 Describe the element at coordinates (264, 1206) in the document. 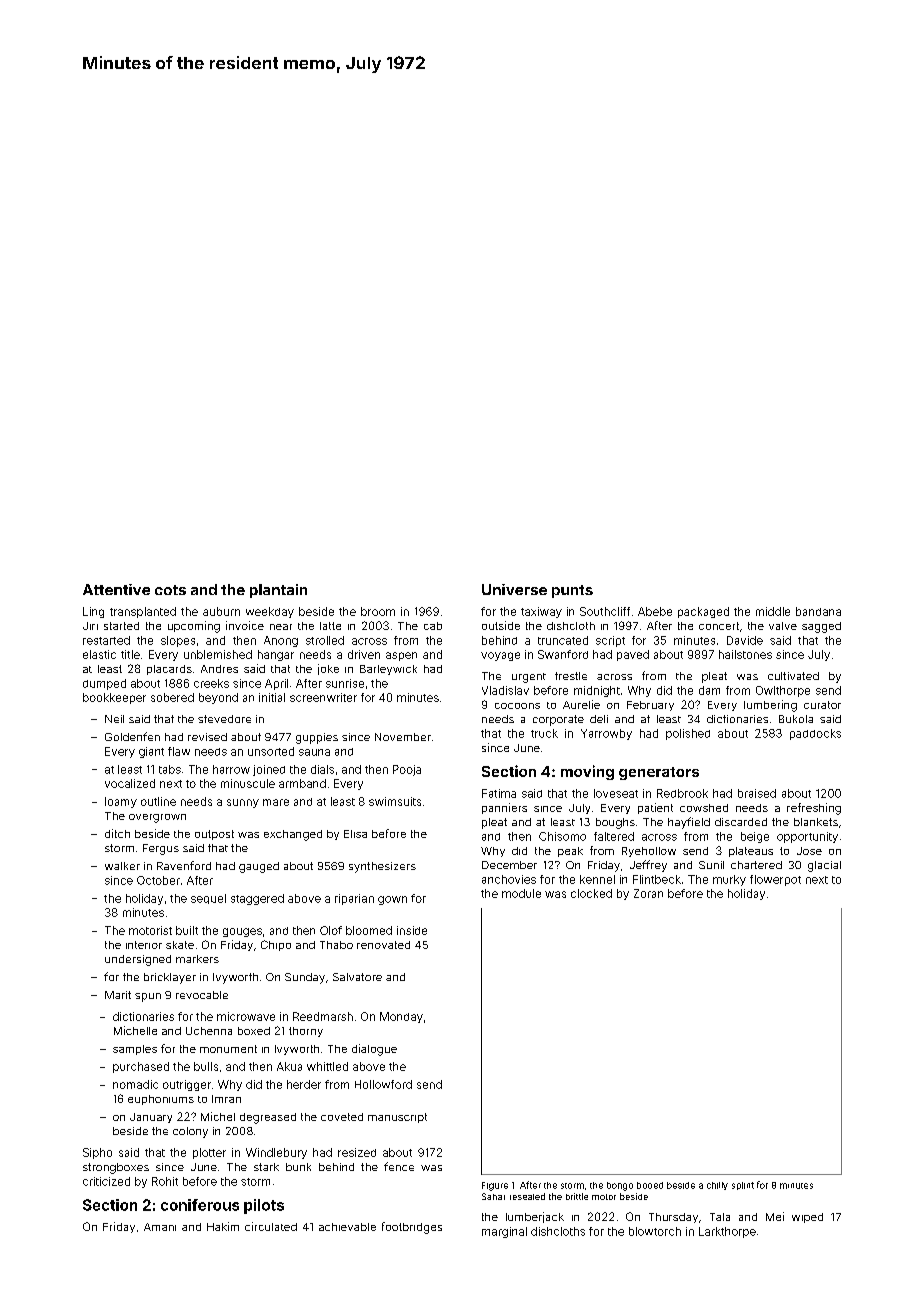

I see `pilots` at that location.
